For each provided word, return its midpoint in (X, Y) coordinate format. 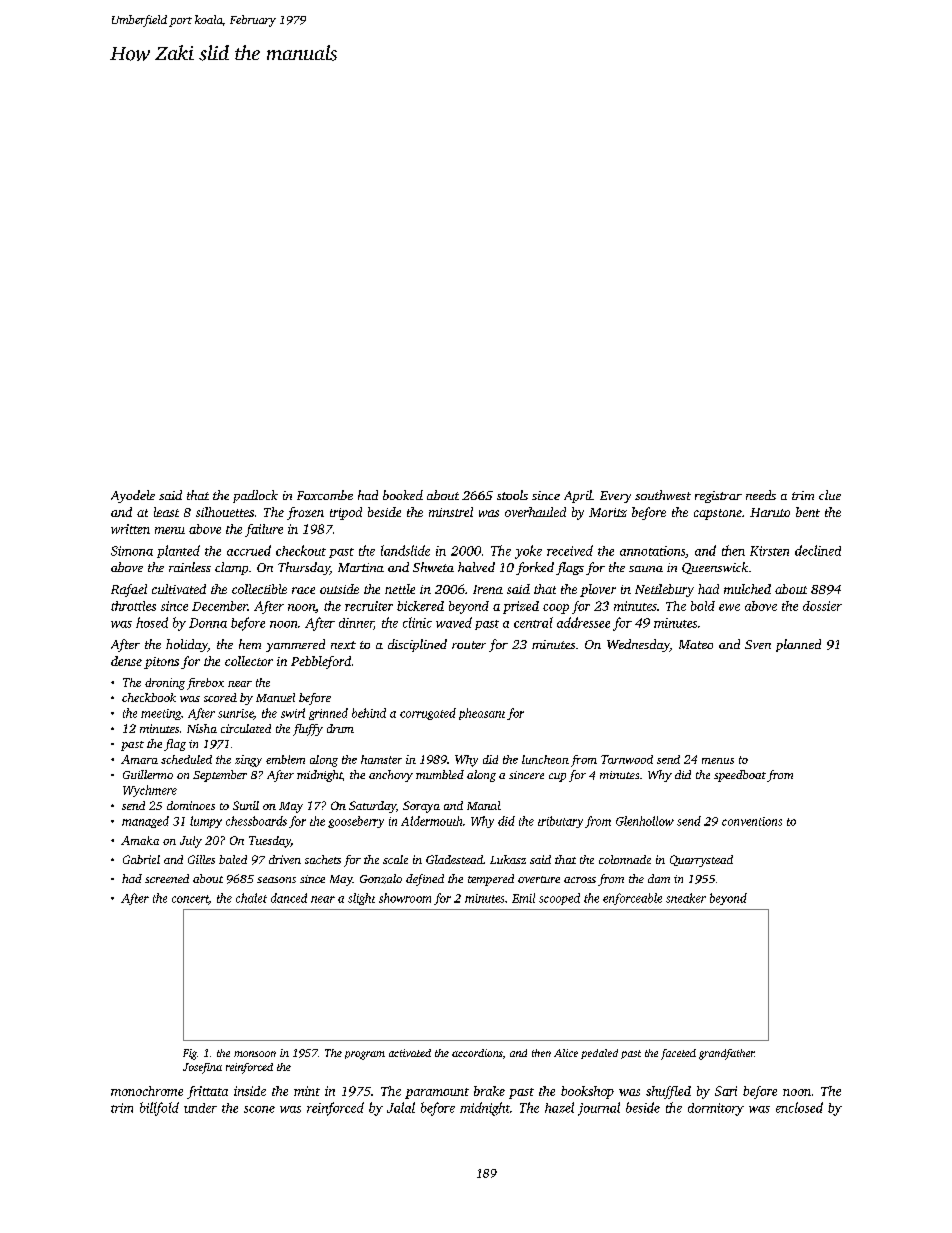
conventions (752, 821)
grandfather (727, 1054)
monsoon (255, 1054)
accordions (477, 1053)
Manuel (275, 697)
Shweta (433, 567)
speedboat (740, 776)
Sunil (246, 805)
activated (410, 1053)
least (166, 512)
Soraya (421, 807)
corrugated (428, 714)
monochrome (147, 1091)
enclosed (799, 1107)
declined (818, 550)
